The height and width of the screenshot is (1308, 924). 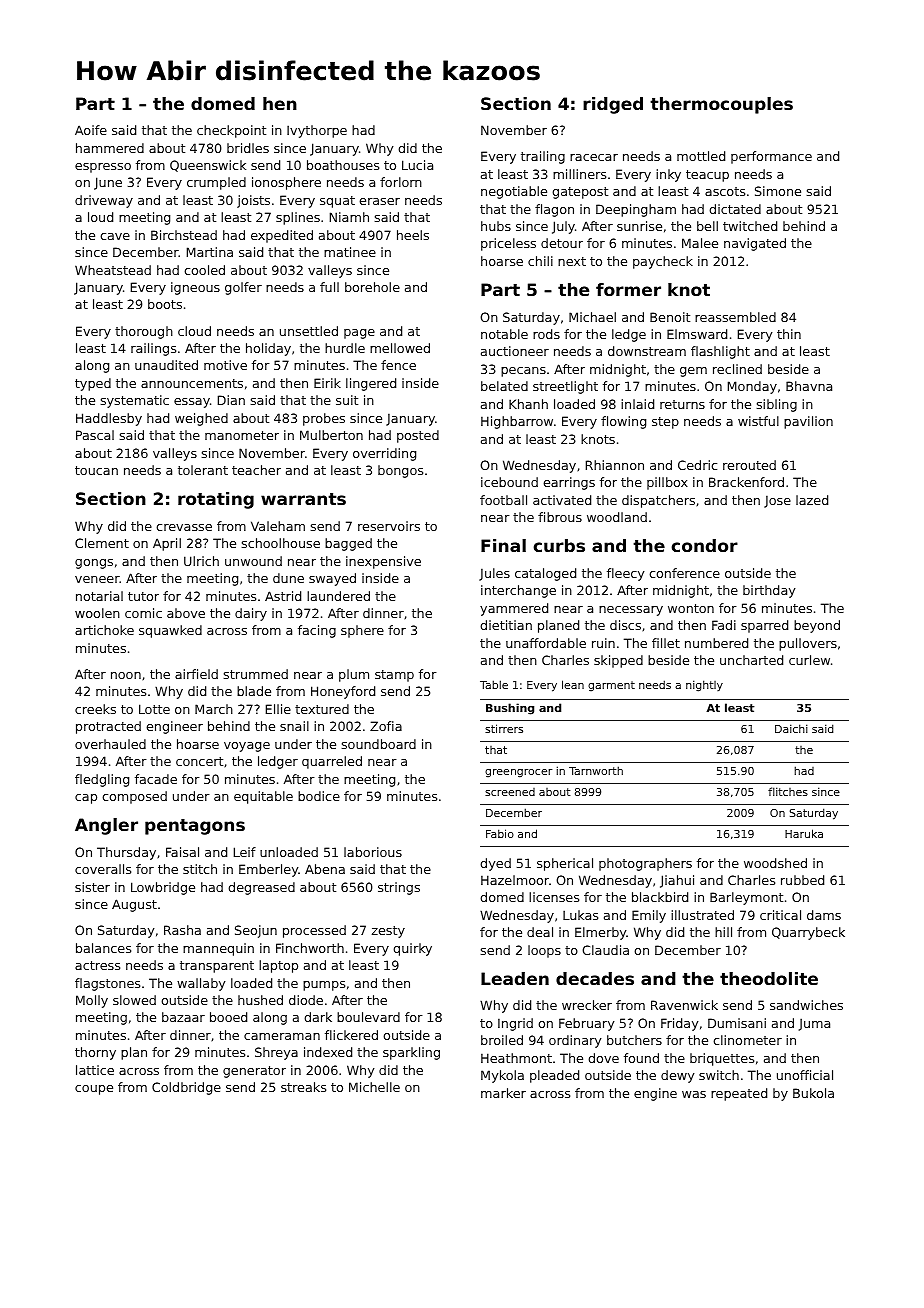 What do you see at coordinates (268, 870) in the screenshot?
I see `Emberley` at bounding box center [268, 870].
